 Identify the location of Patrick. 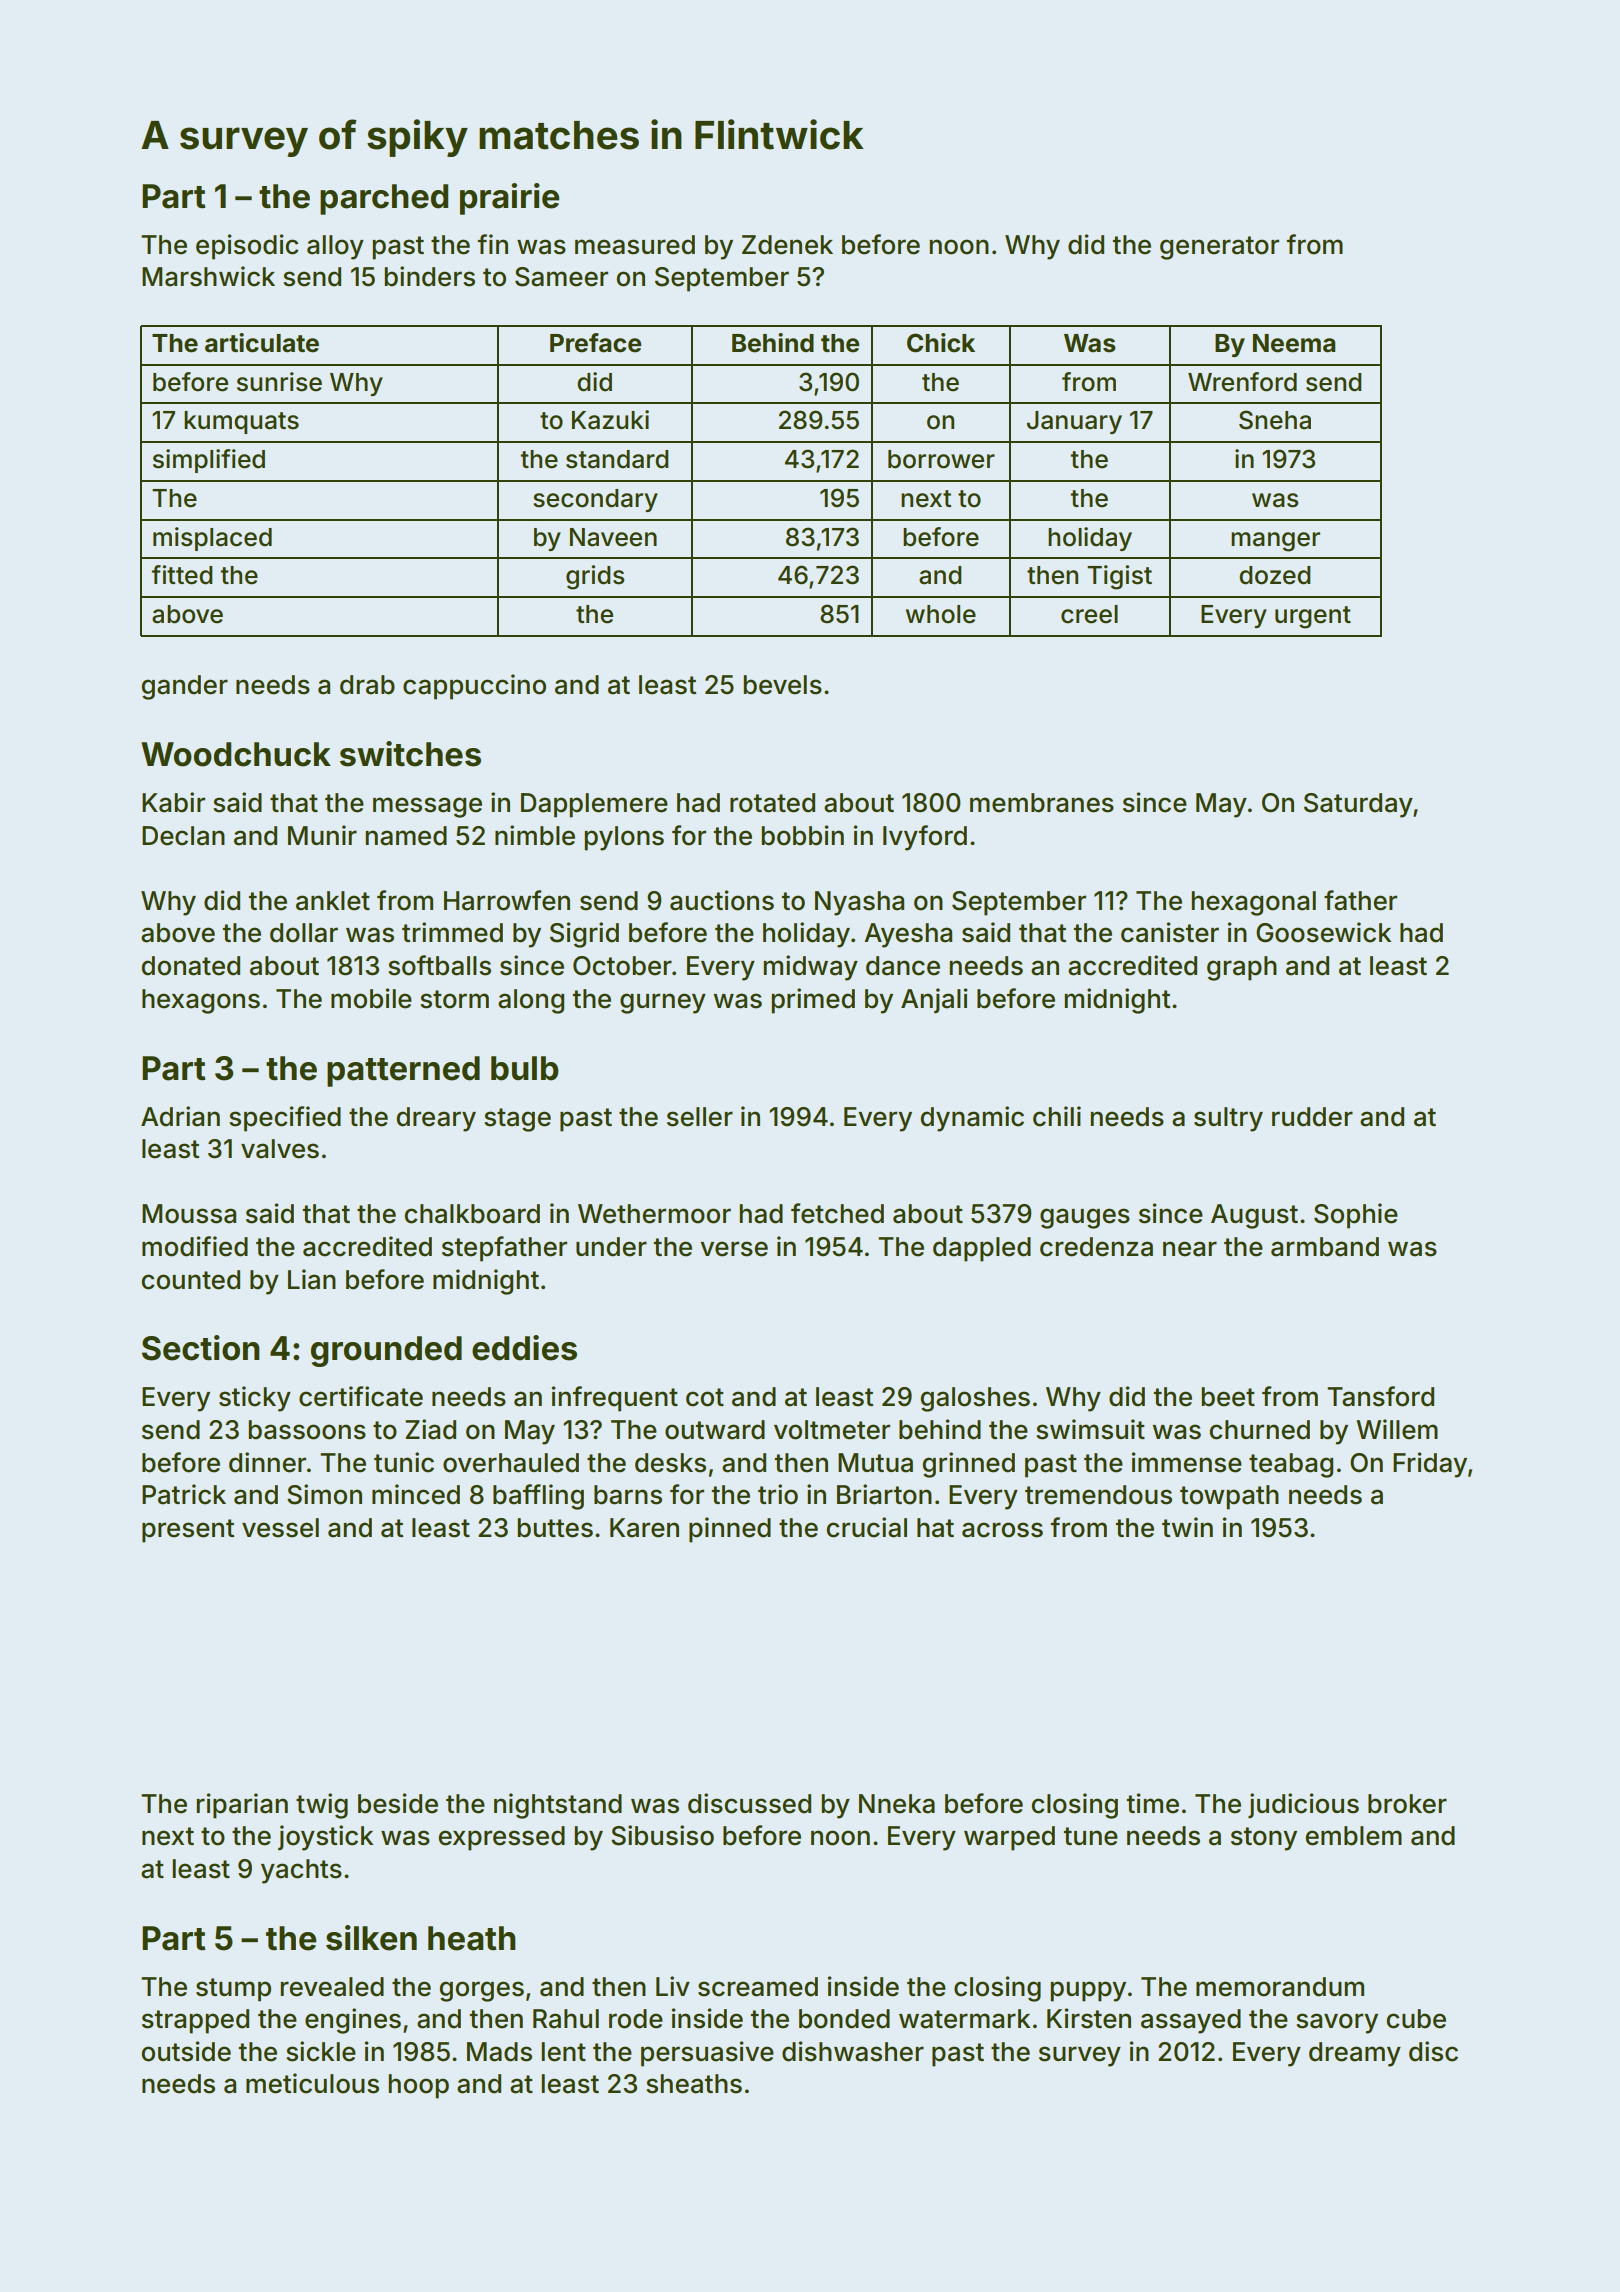
(184, 1494).
